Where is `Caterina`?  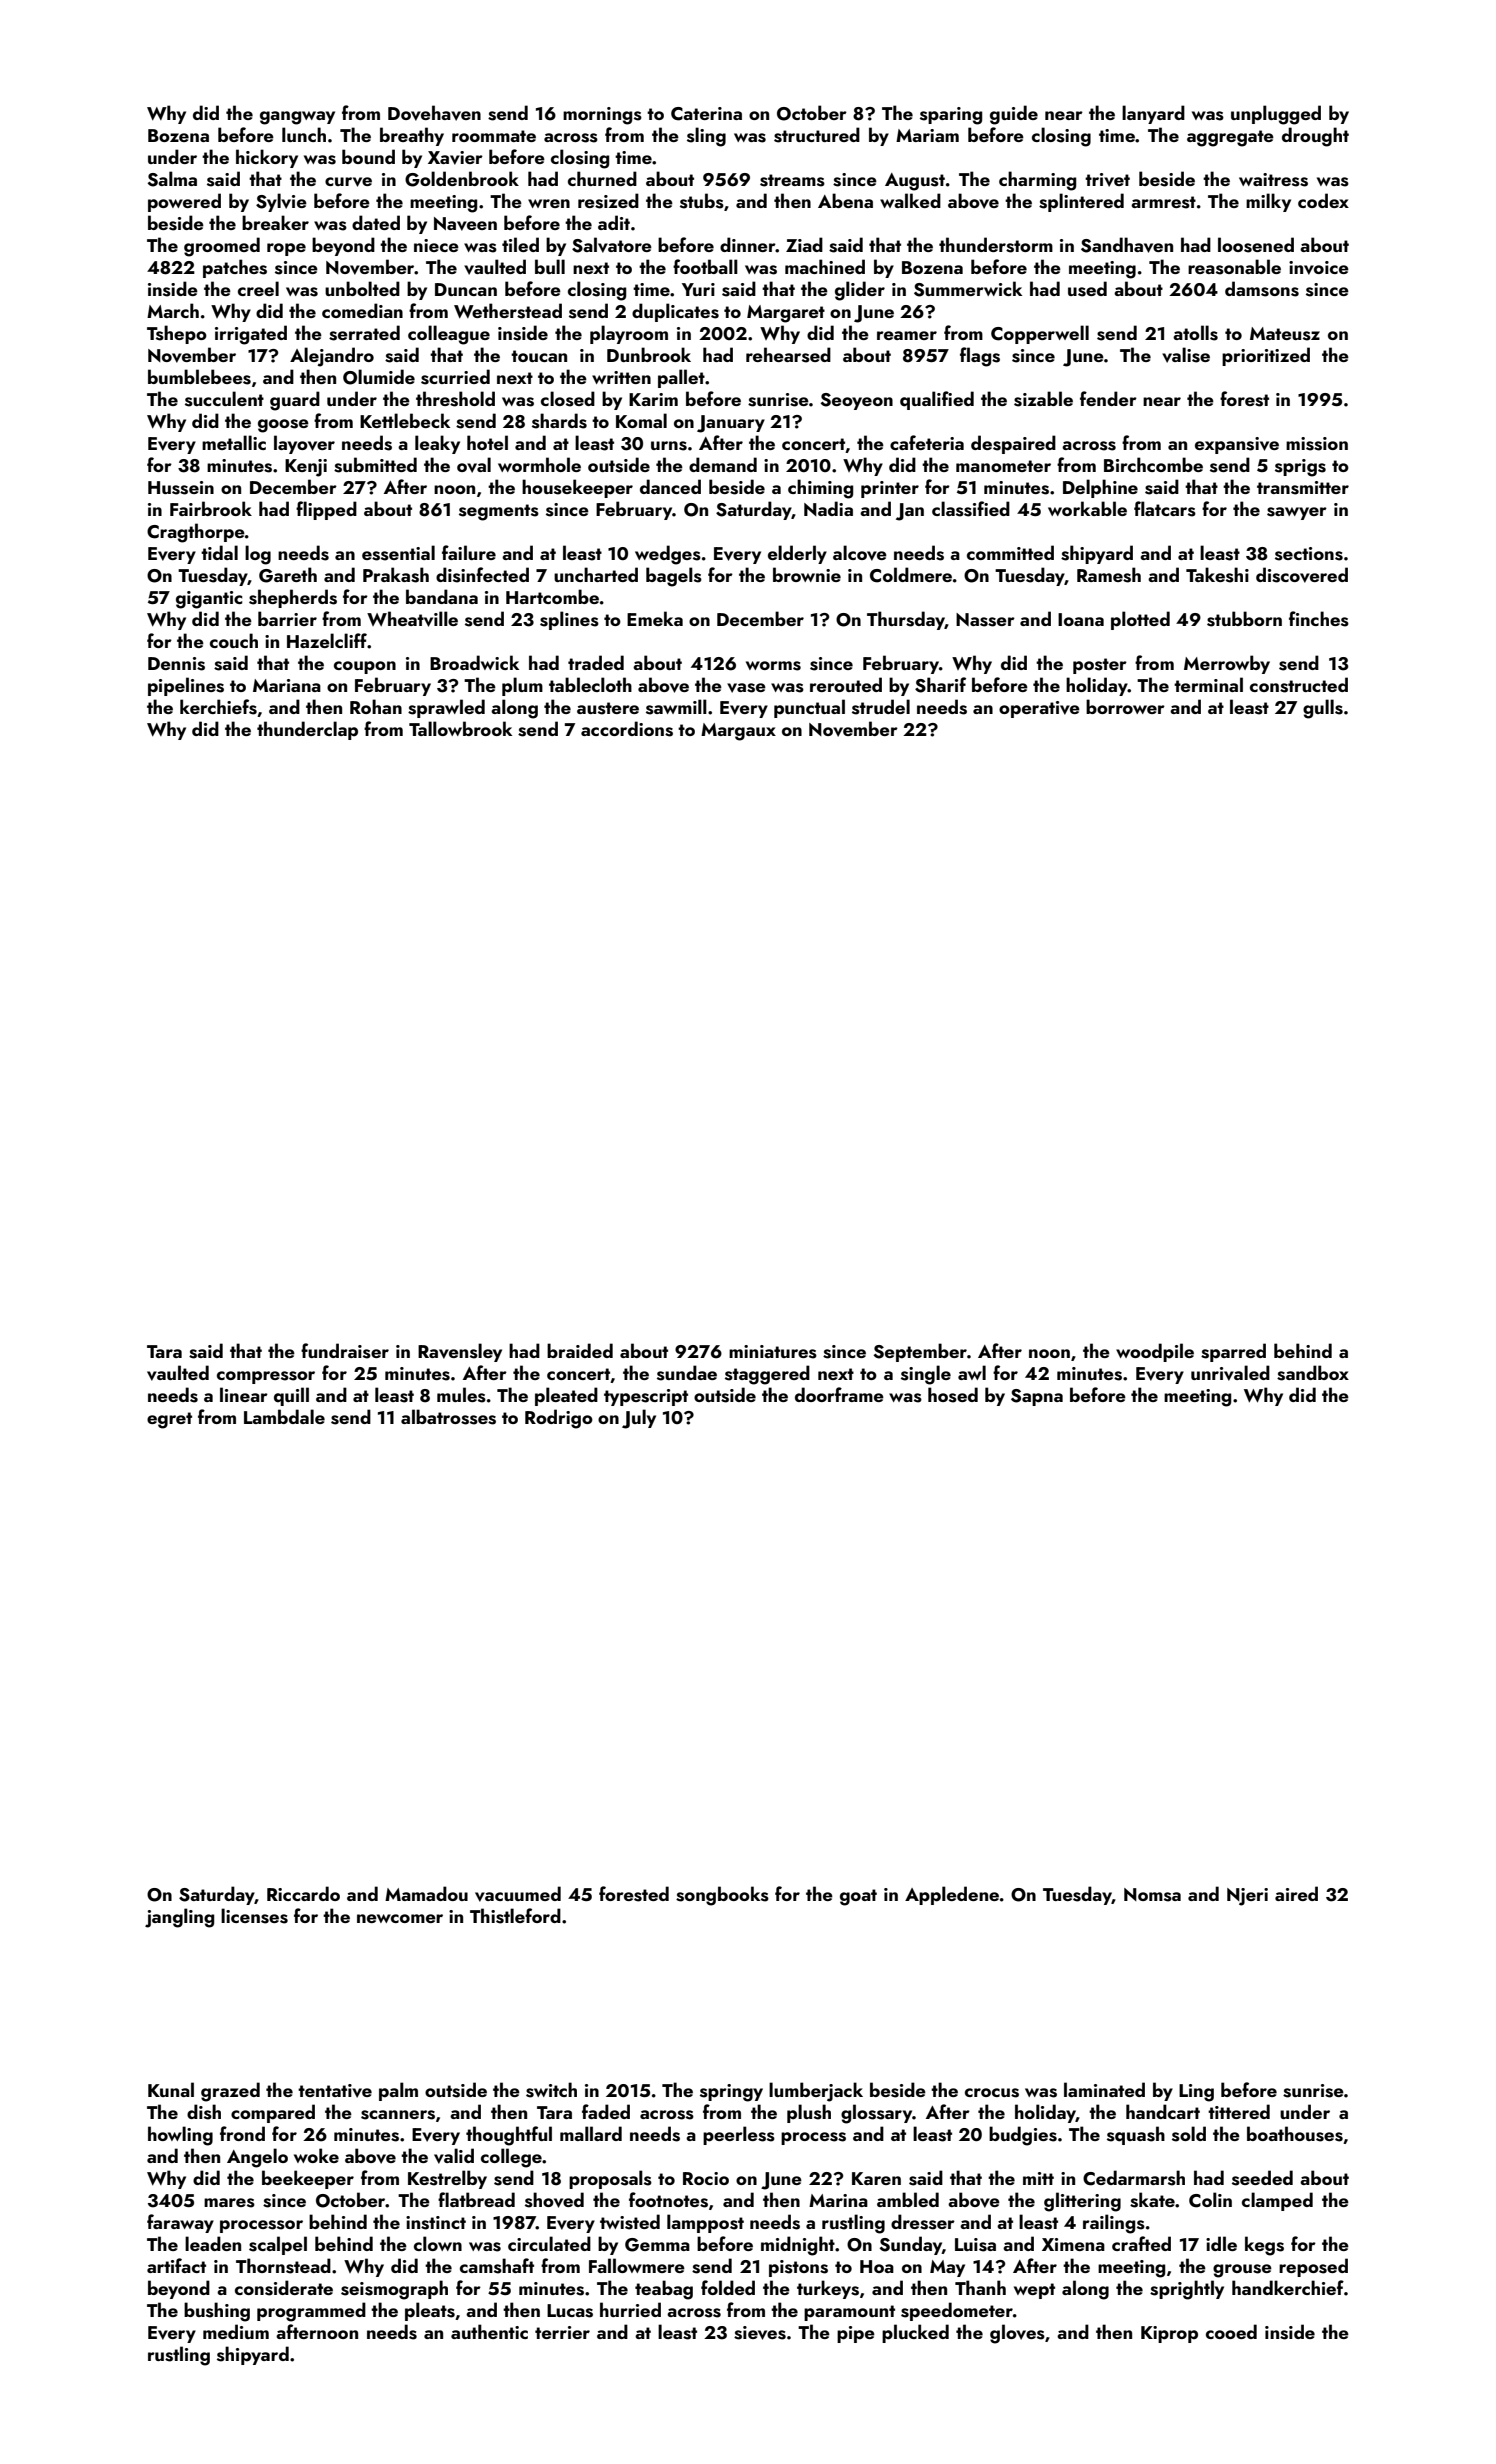
Caterina is located at coordinates (706, 114).
